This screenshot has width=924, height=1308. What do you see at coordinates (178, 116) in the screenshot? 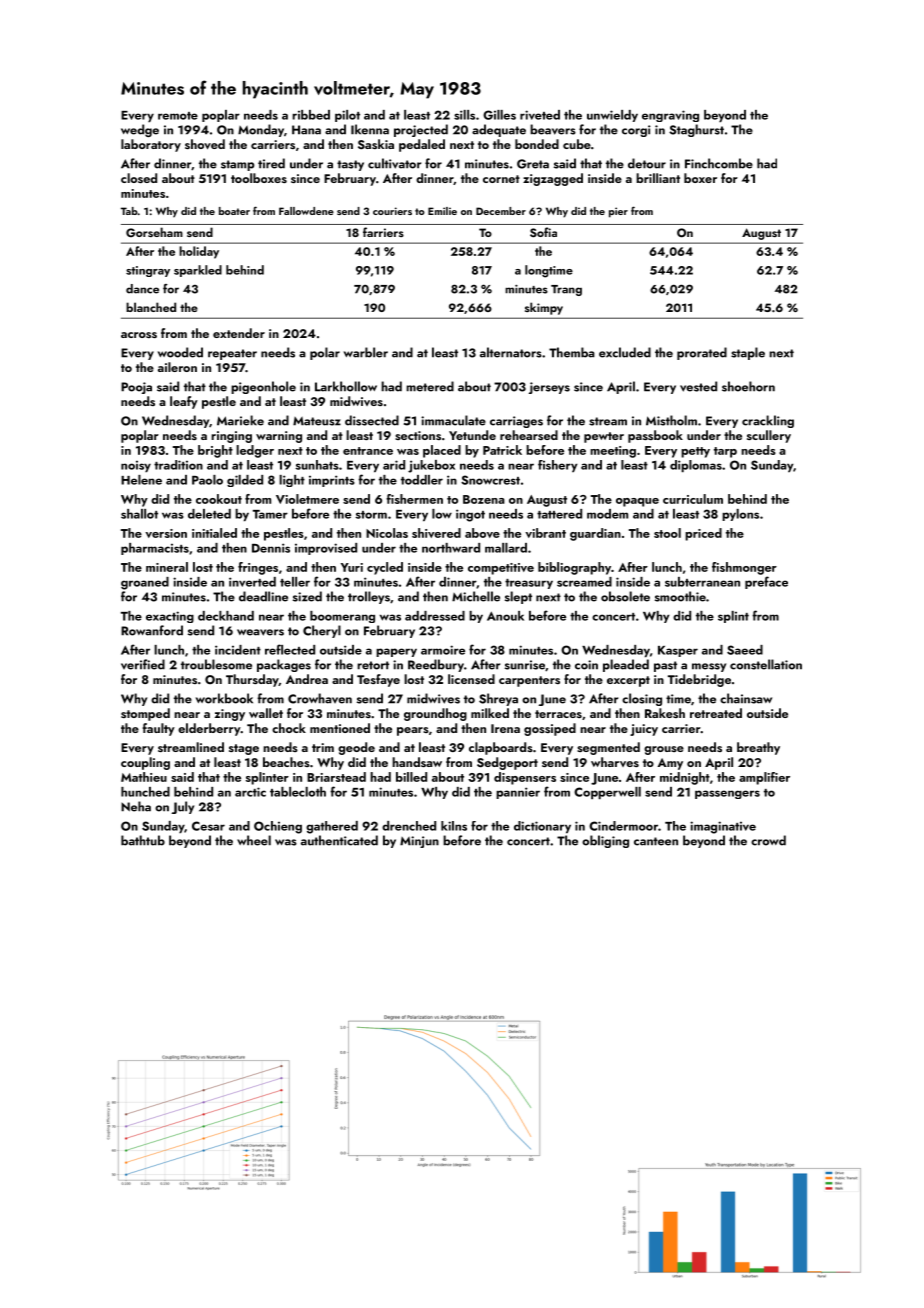
I see `remote` at bounding box center [178, 116].
